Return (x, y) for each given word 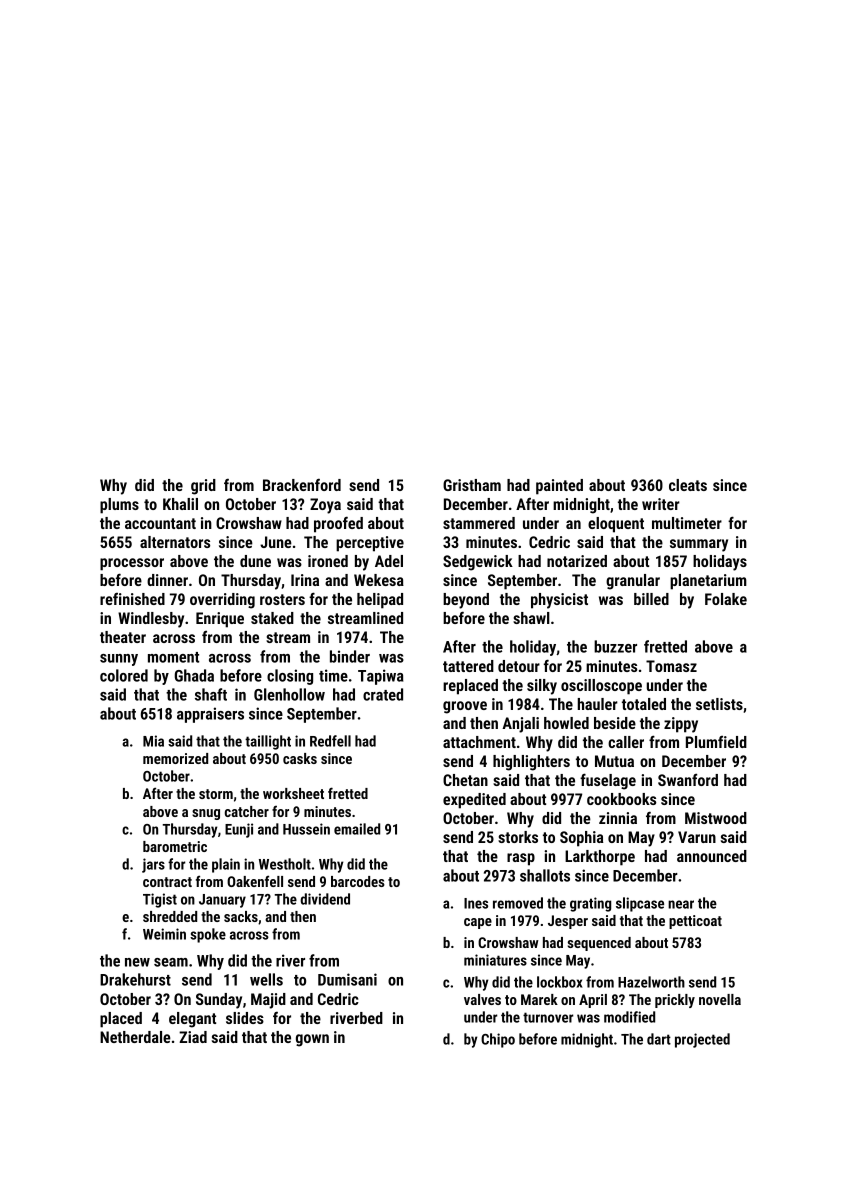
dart (659, 1039)
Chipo (498, 1040)
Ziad (193, 1037)
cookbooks (621, 799)
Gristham (472, 485)
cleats (688, 485)
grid (203, 487)
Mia (153, 741)
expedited (474, 801)
